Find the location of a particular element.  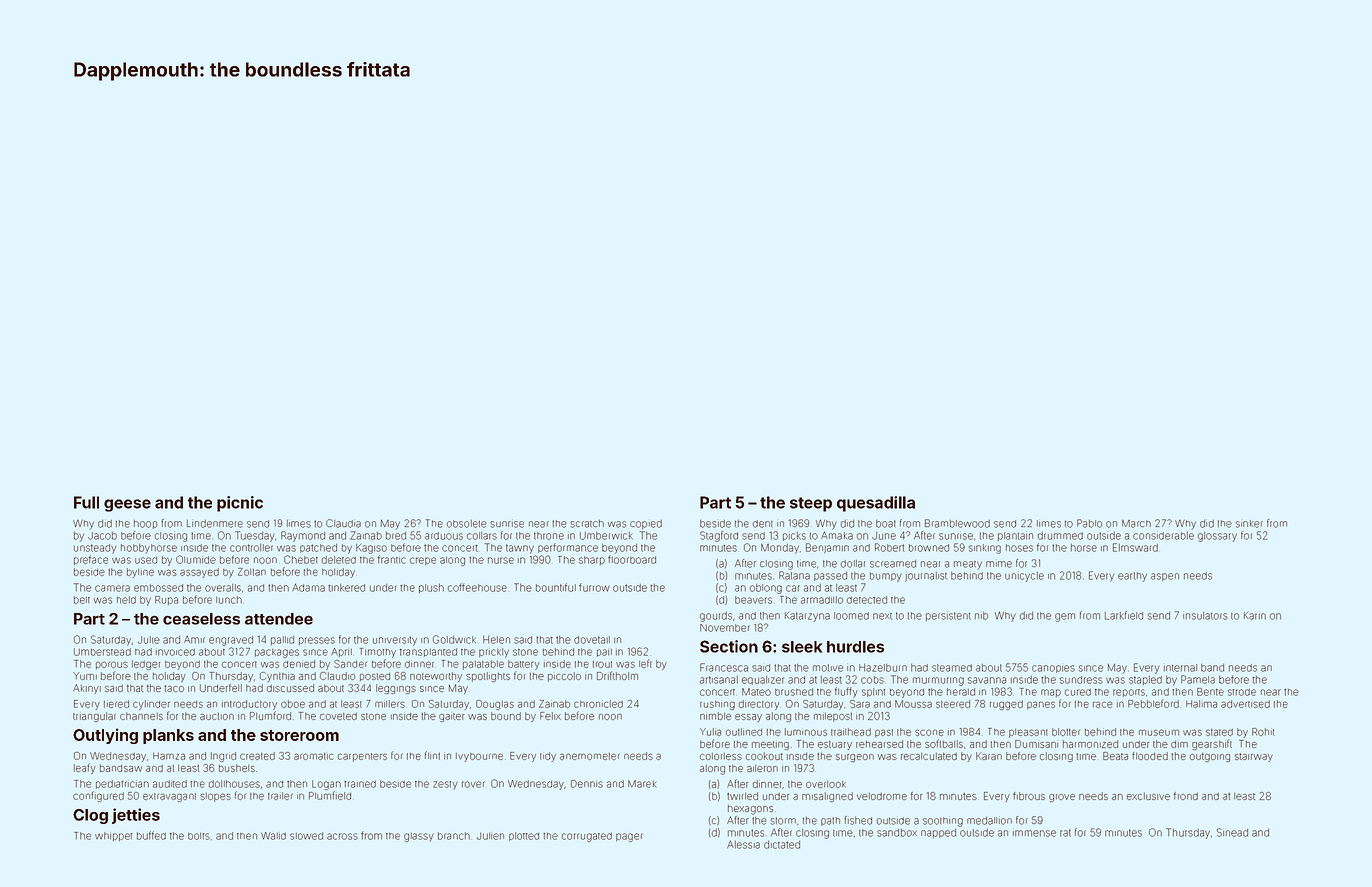

aspen is located at coordinates (1165, 577).
